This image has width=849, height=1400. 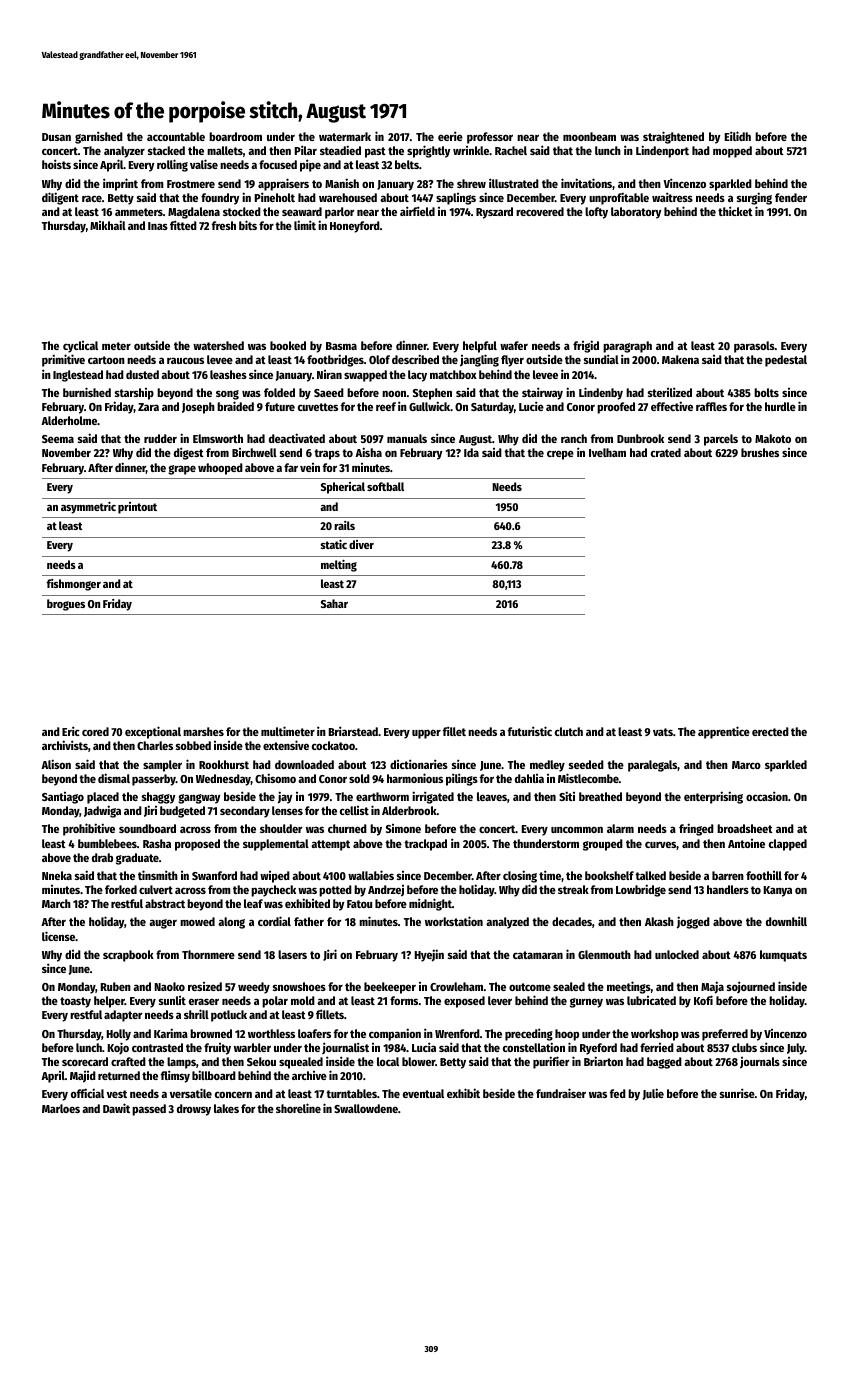 I want to click on Sahar, so click(x=334, y=603).
